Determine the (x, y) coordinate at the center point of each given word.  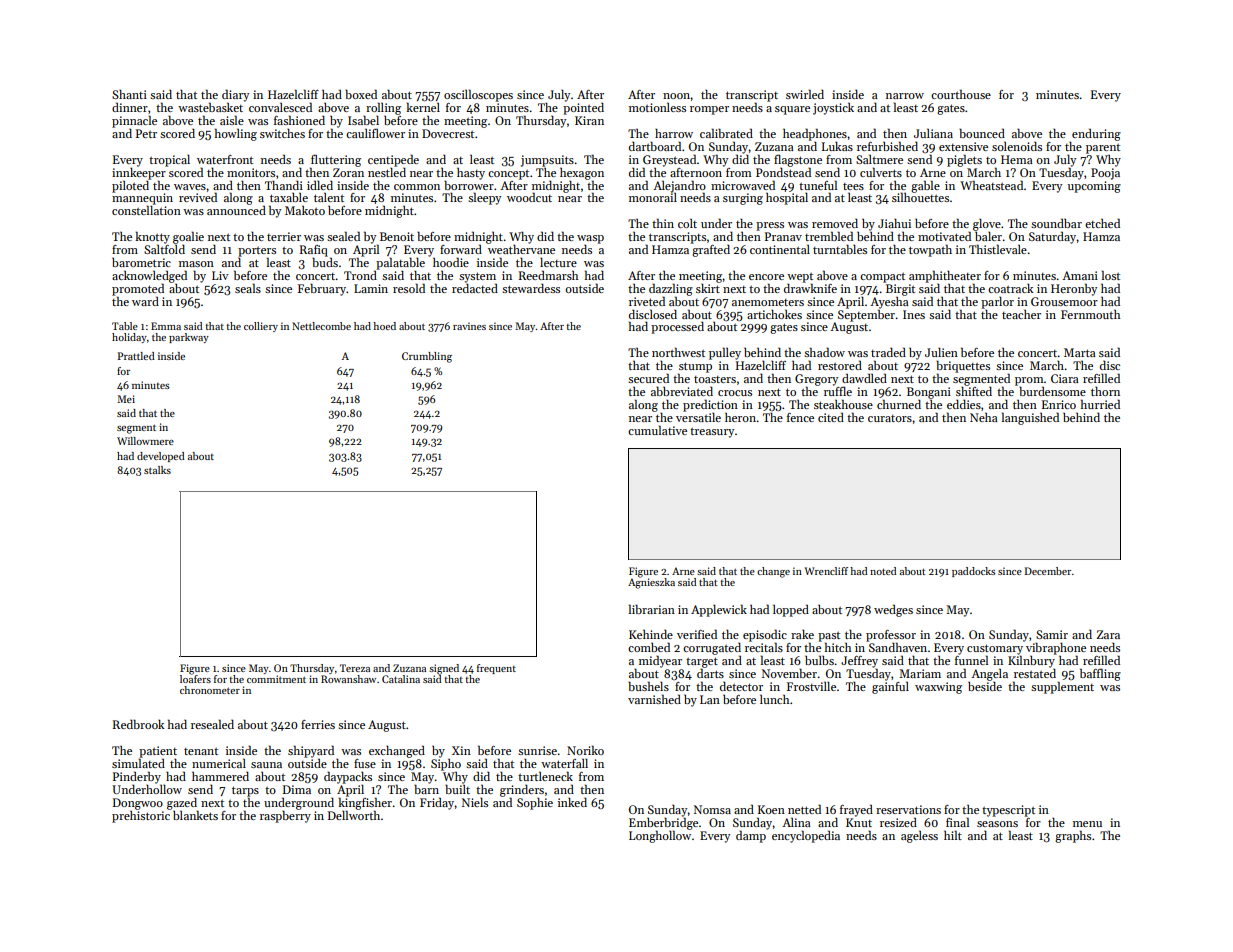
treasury (712, 433)
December (1048, 571)
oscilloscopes (478, 95)
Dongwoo (138, 804)
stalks (157, 470)
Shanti (129, 94)
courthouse (961, 94)
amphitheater (945, 276)
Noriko (585, 750)
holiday (129, 338)
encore (766, 277)
